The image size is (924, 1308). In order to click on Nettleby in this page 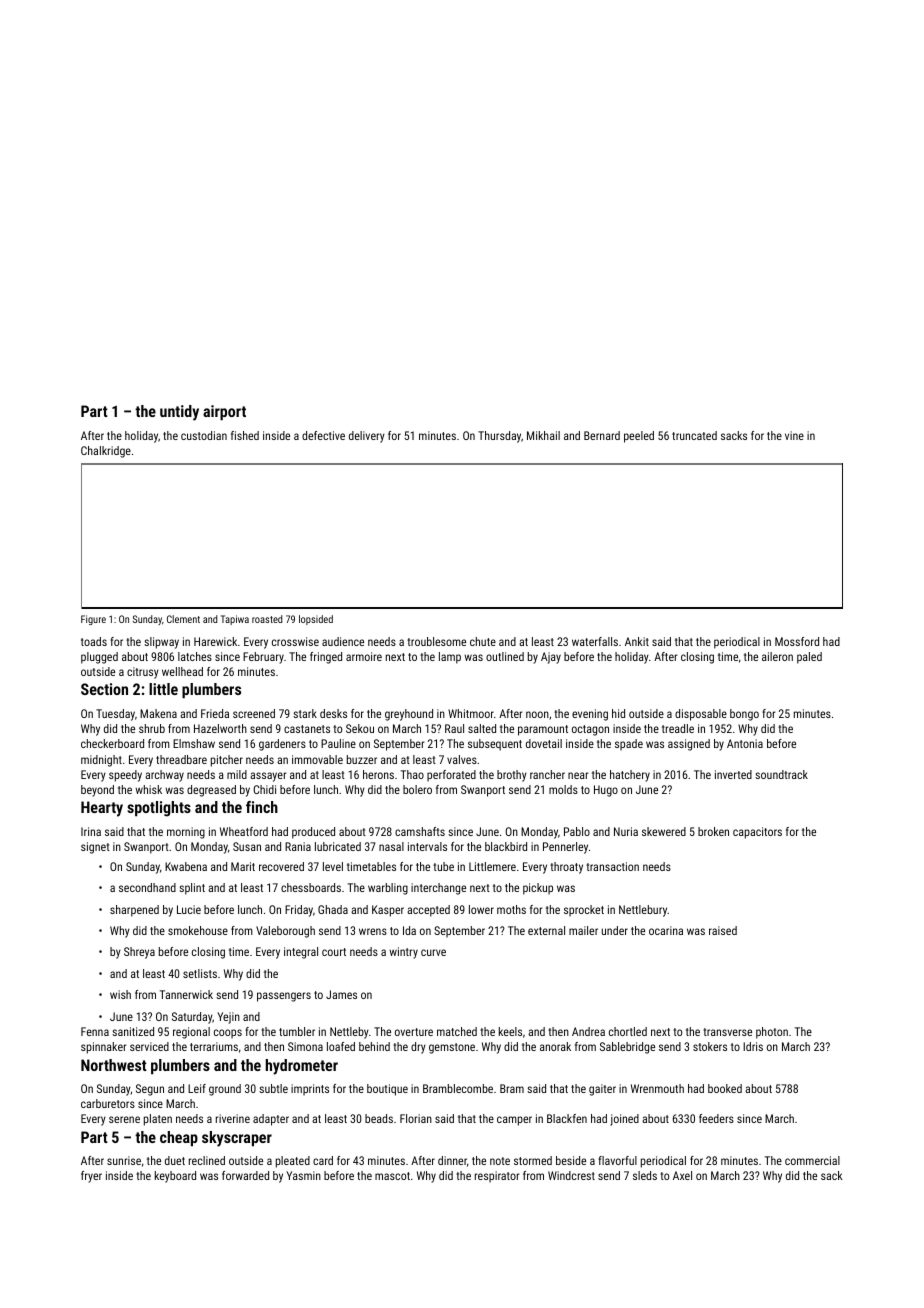, I will do `click(349, 1033)`.
